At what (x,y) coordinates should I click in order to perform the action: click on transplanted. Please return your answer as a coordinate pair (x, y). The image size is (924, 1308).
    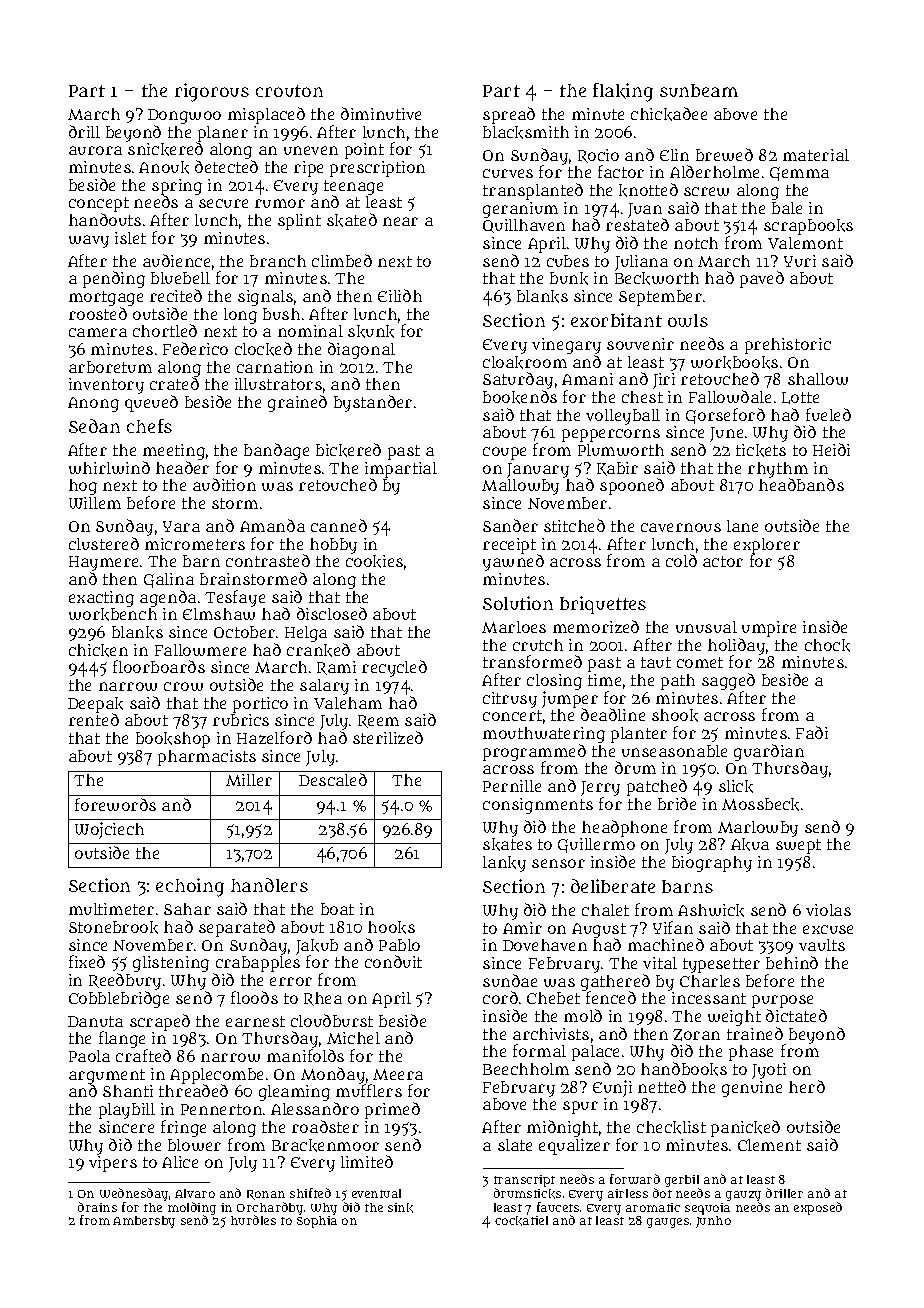
    Looking at the image, I should click on (533, 191).
